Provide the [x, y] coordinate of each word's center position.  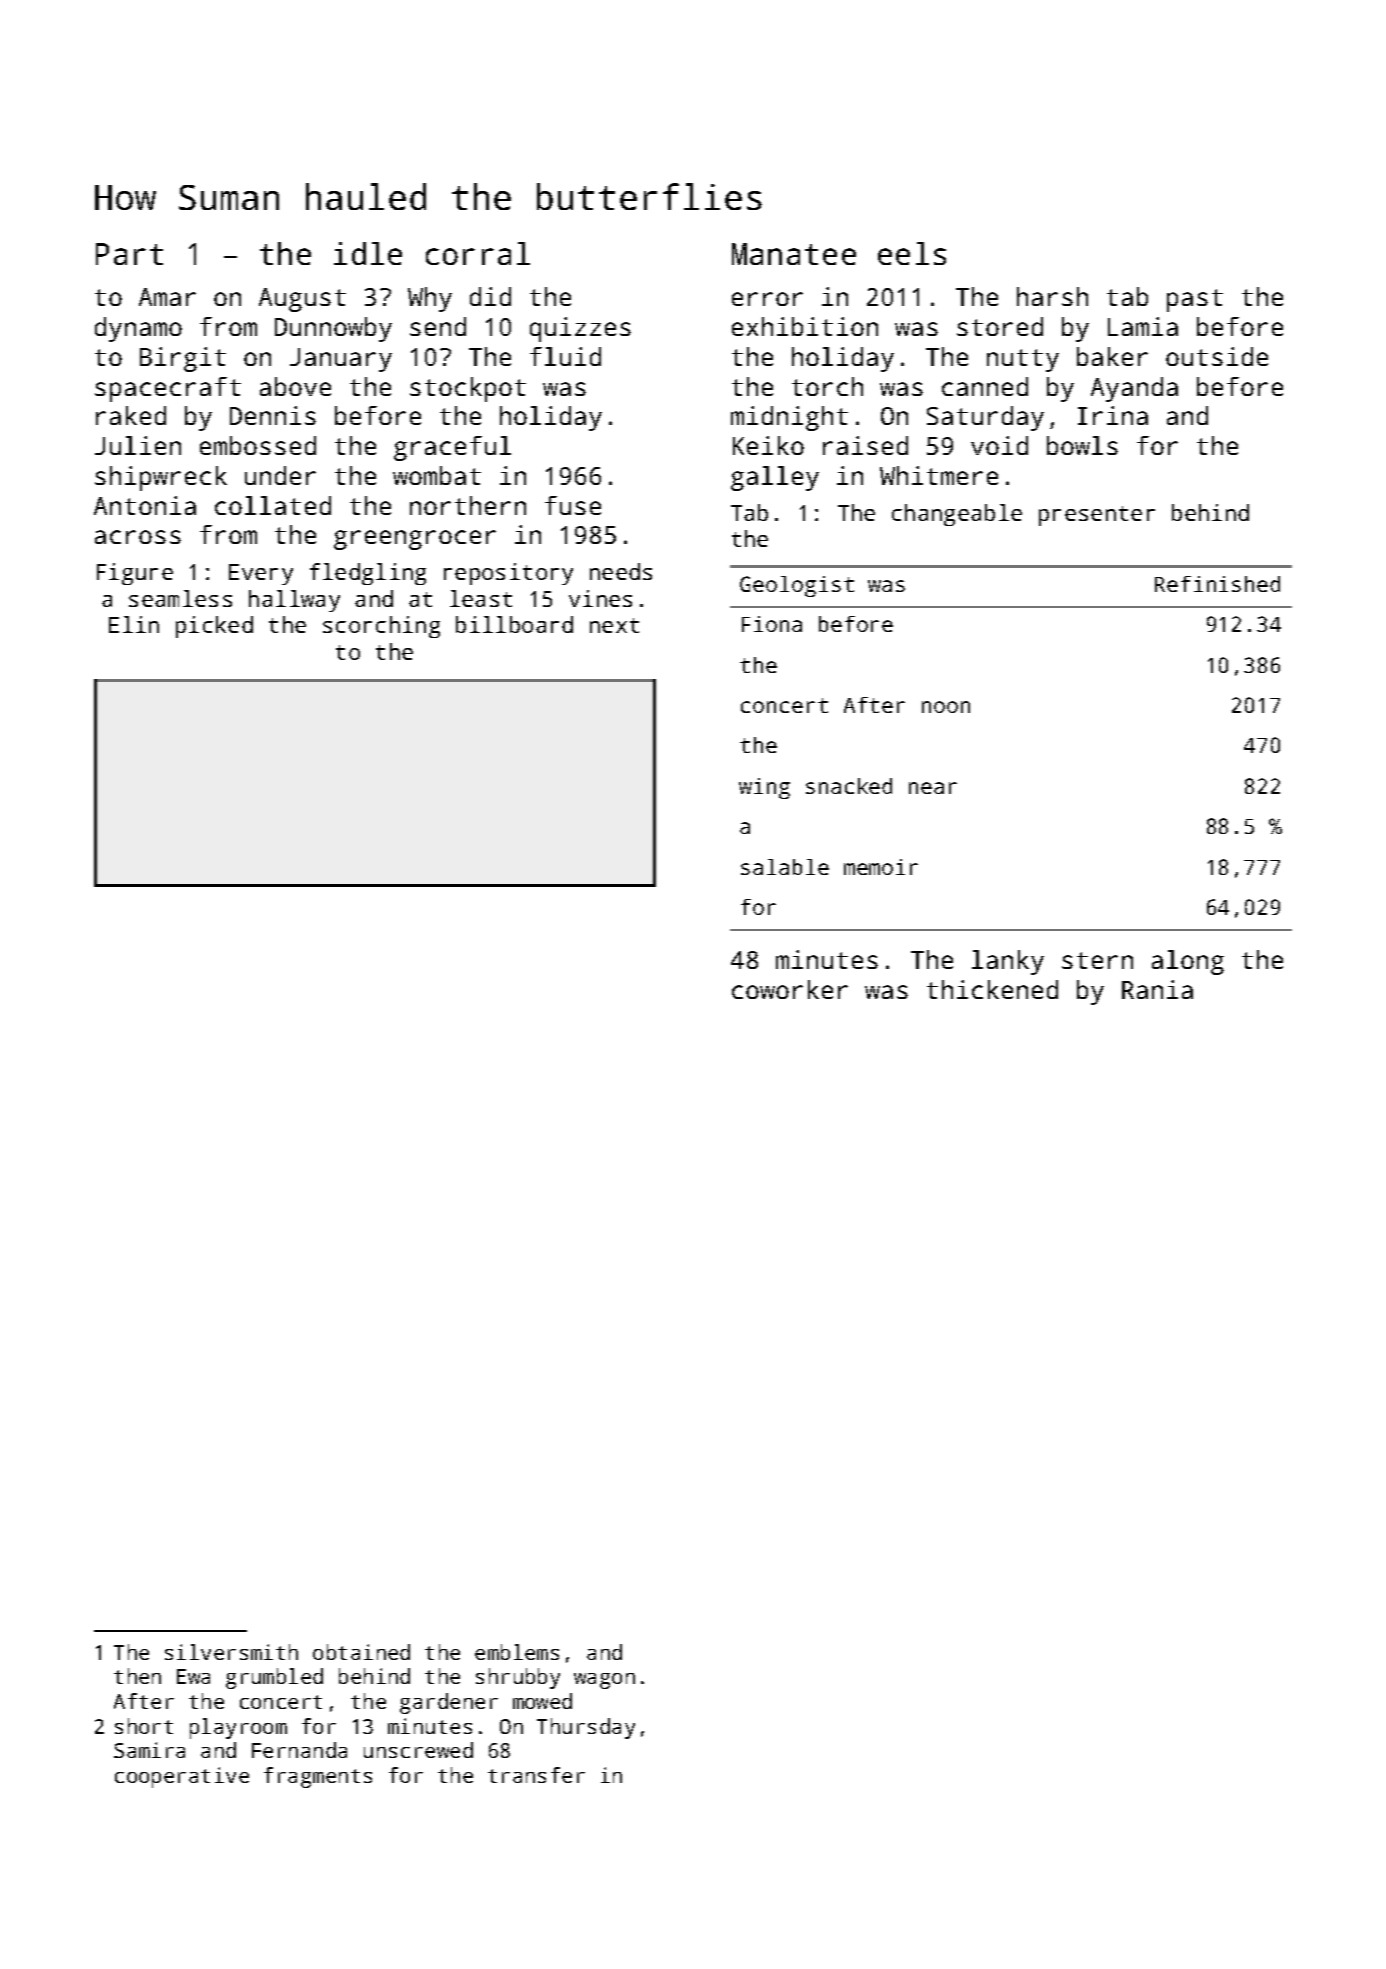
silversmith [231, 1652]
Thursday [586, 1728]
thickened [992, 989]
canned [985, 386]
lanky [1008, 962]
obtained [361, 1652]
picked [214, 627]
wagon [604, 1681]
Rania [1157, 989]
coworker [790, 989]
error [767, 299]
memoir [881, 867]
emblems [517, 1652]
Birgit [183, 359]
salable [785, 867]
